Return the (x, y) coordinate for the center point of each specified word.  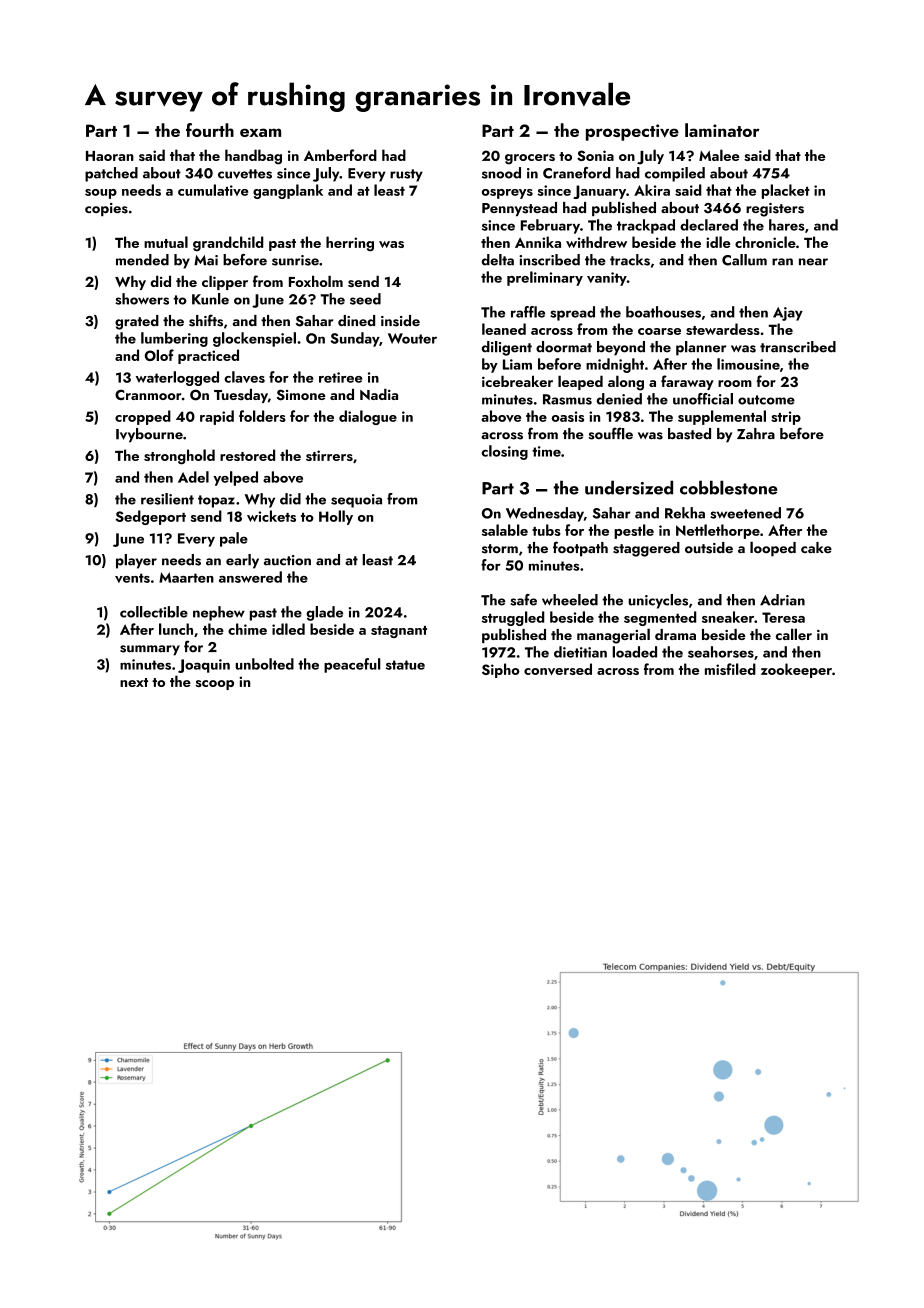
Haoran (110, 156)
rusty (406, 175)
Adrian (782, 600)
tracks (630, 260)
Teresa (783, 617)
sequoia (356, 501)
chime (247, 629)
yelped (235, 478)
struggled (513, 618)
